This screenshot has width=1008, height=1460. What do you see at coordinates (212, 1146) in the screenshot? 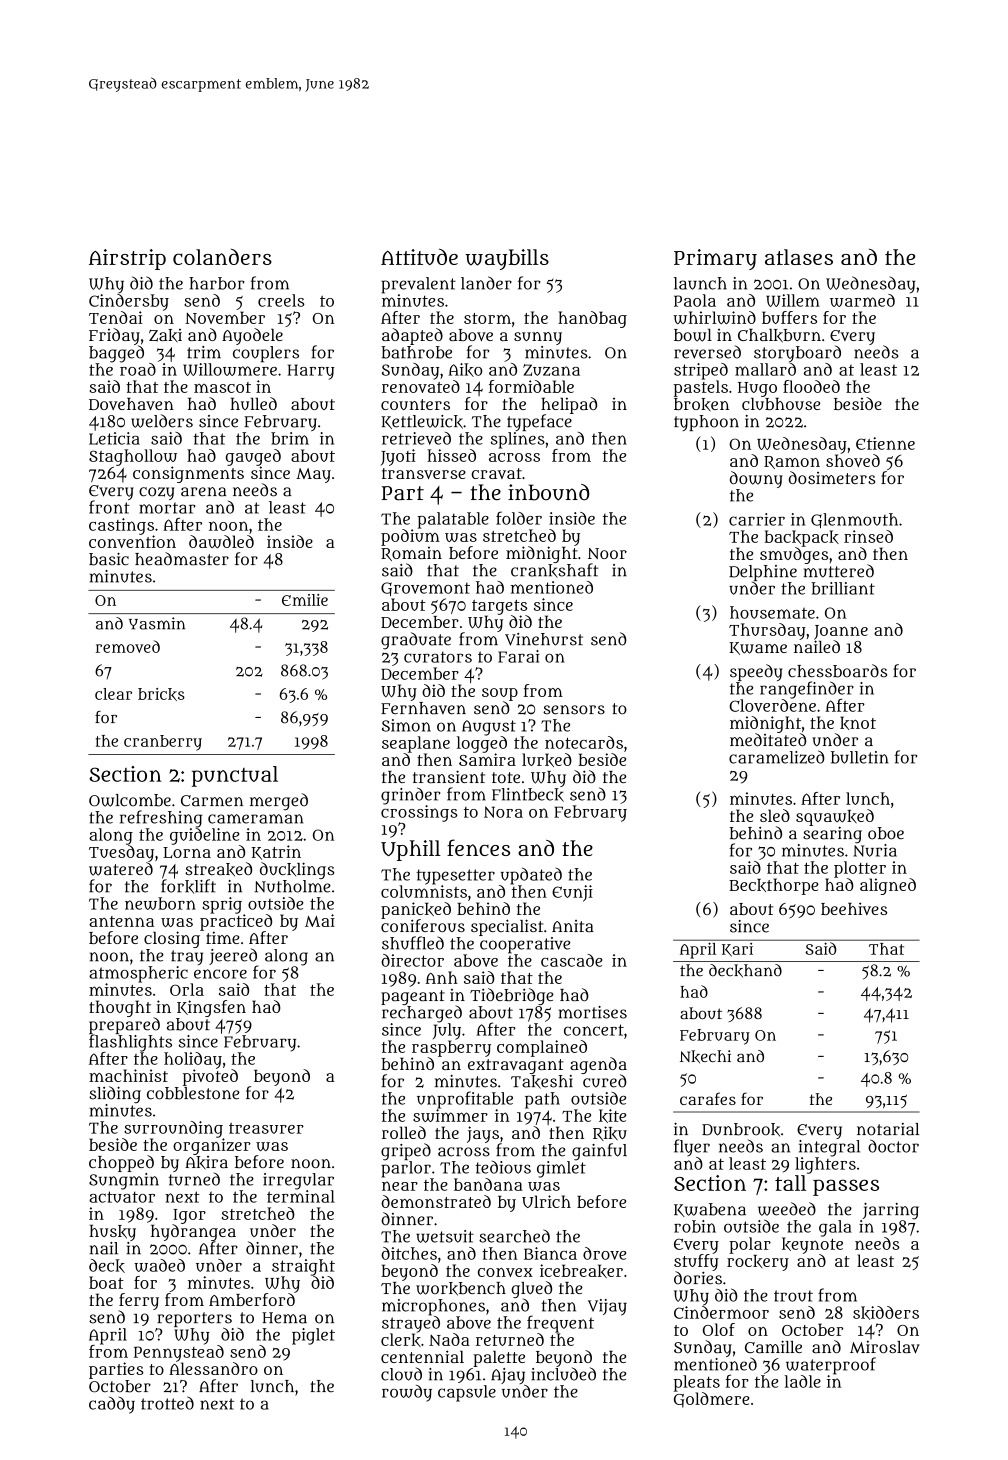
I see `organizer` at bounding box center [212, 1146].
